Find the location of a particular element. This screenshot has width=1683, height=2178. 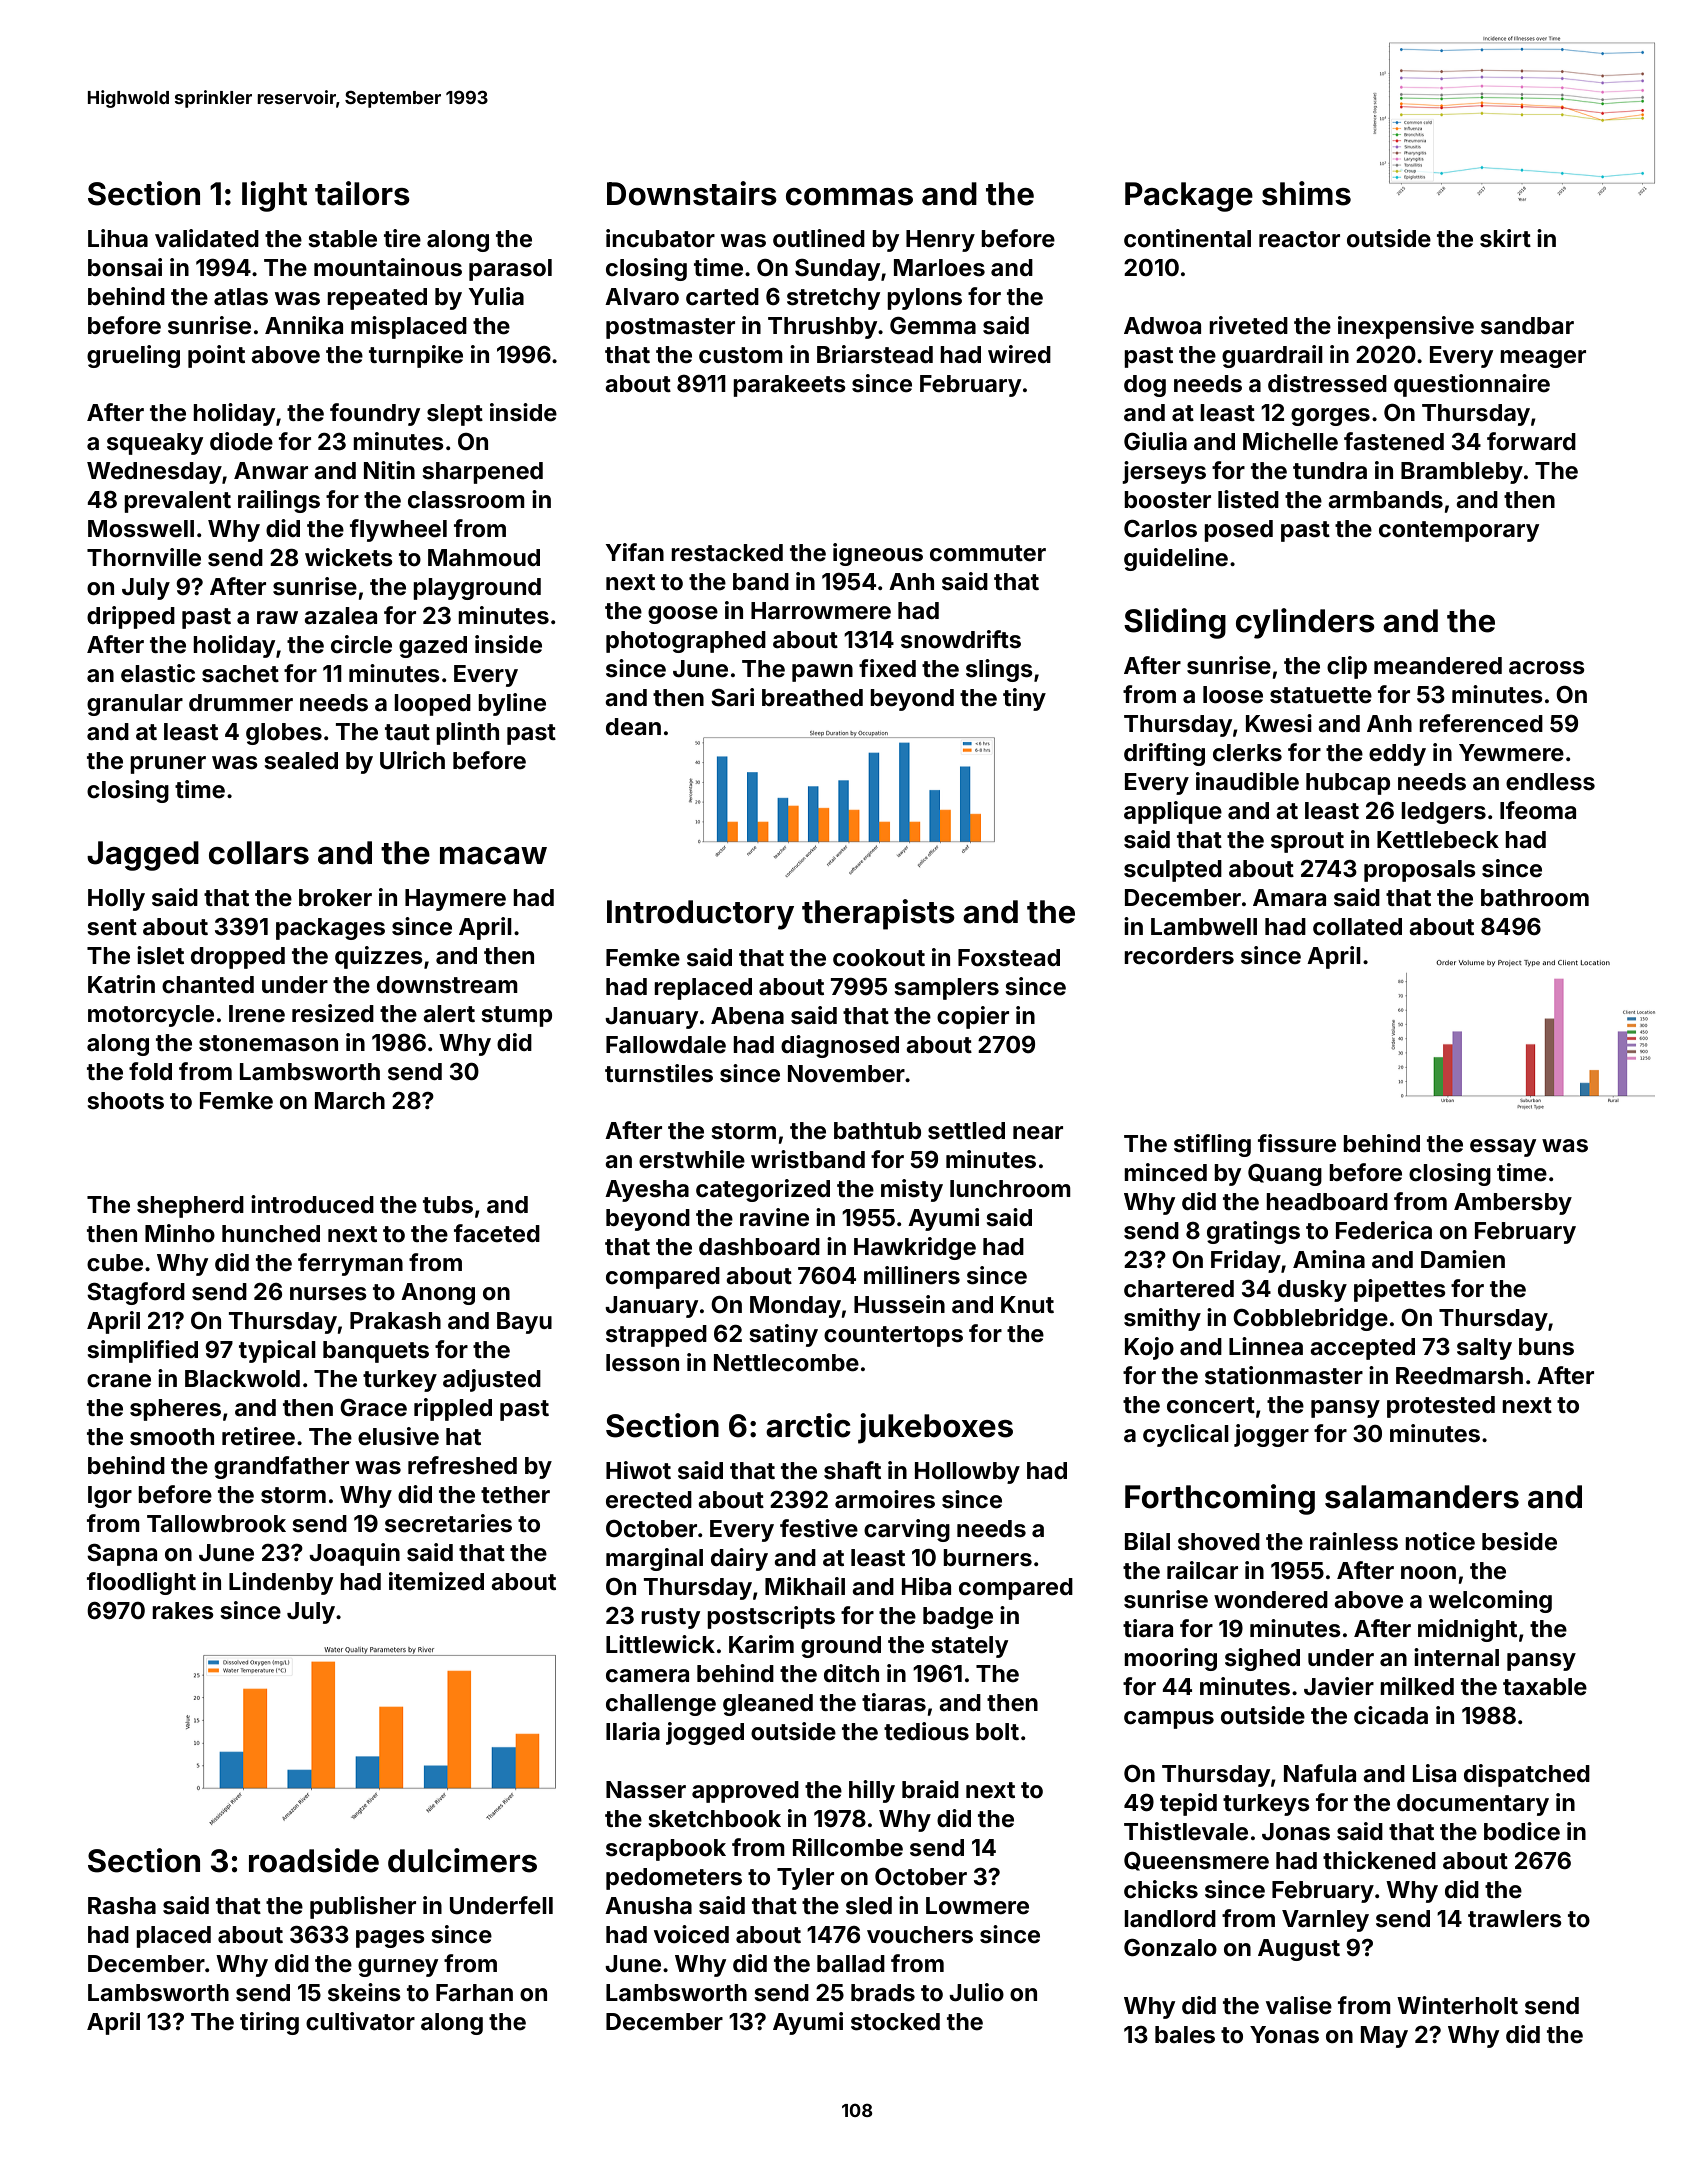

dashboard is located at coordinates (759, 1247).
